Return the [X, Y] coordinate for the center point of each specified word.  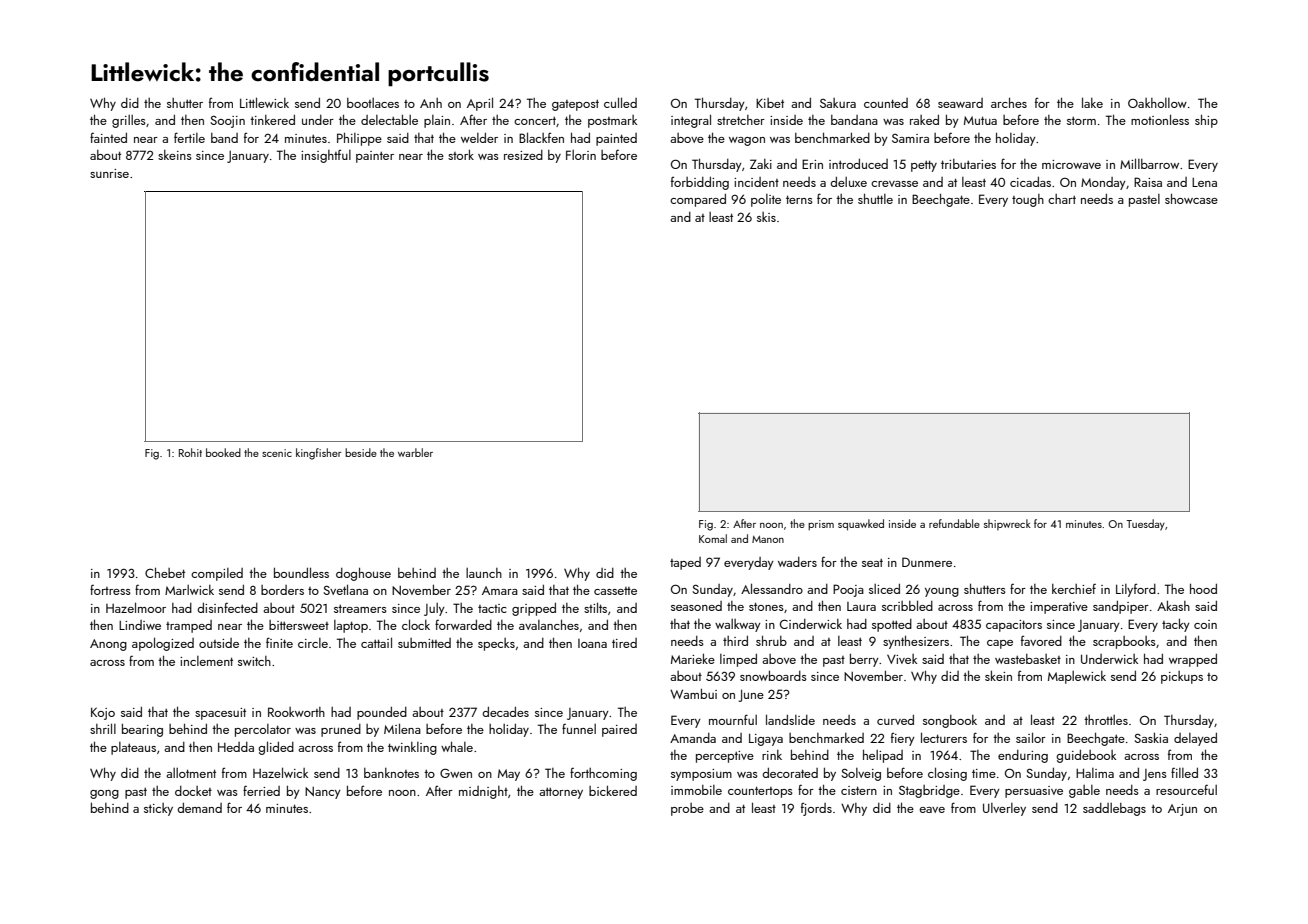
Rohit [190, 452]
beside [361, 452]
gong [104, 794]
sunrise [109, 173]
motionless [1160, 119]
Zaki [761, 164]
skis [766, 217]
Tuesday [1145, 525]
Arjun [1182, 810]
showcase [1191, 198]
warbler [415, 452]
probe [687, 809]
